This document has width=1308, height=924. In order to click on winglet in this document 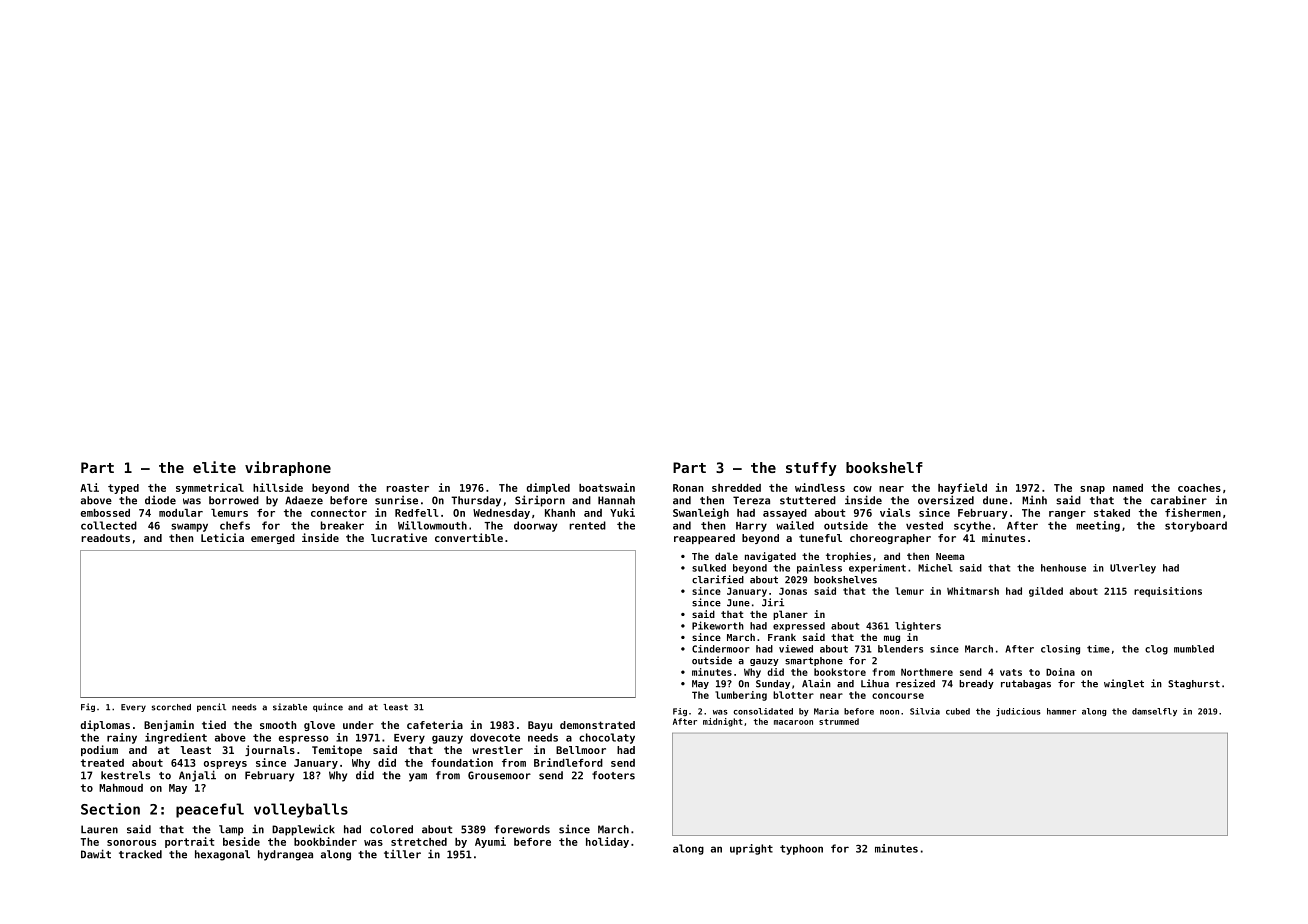, I will do `click(1124, 684)`.
